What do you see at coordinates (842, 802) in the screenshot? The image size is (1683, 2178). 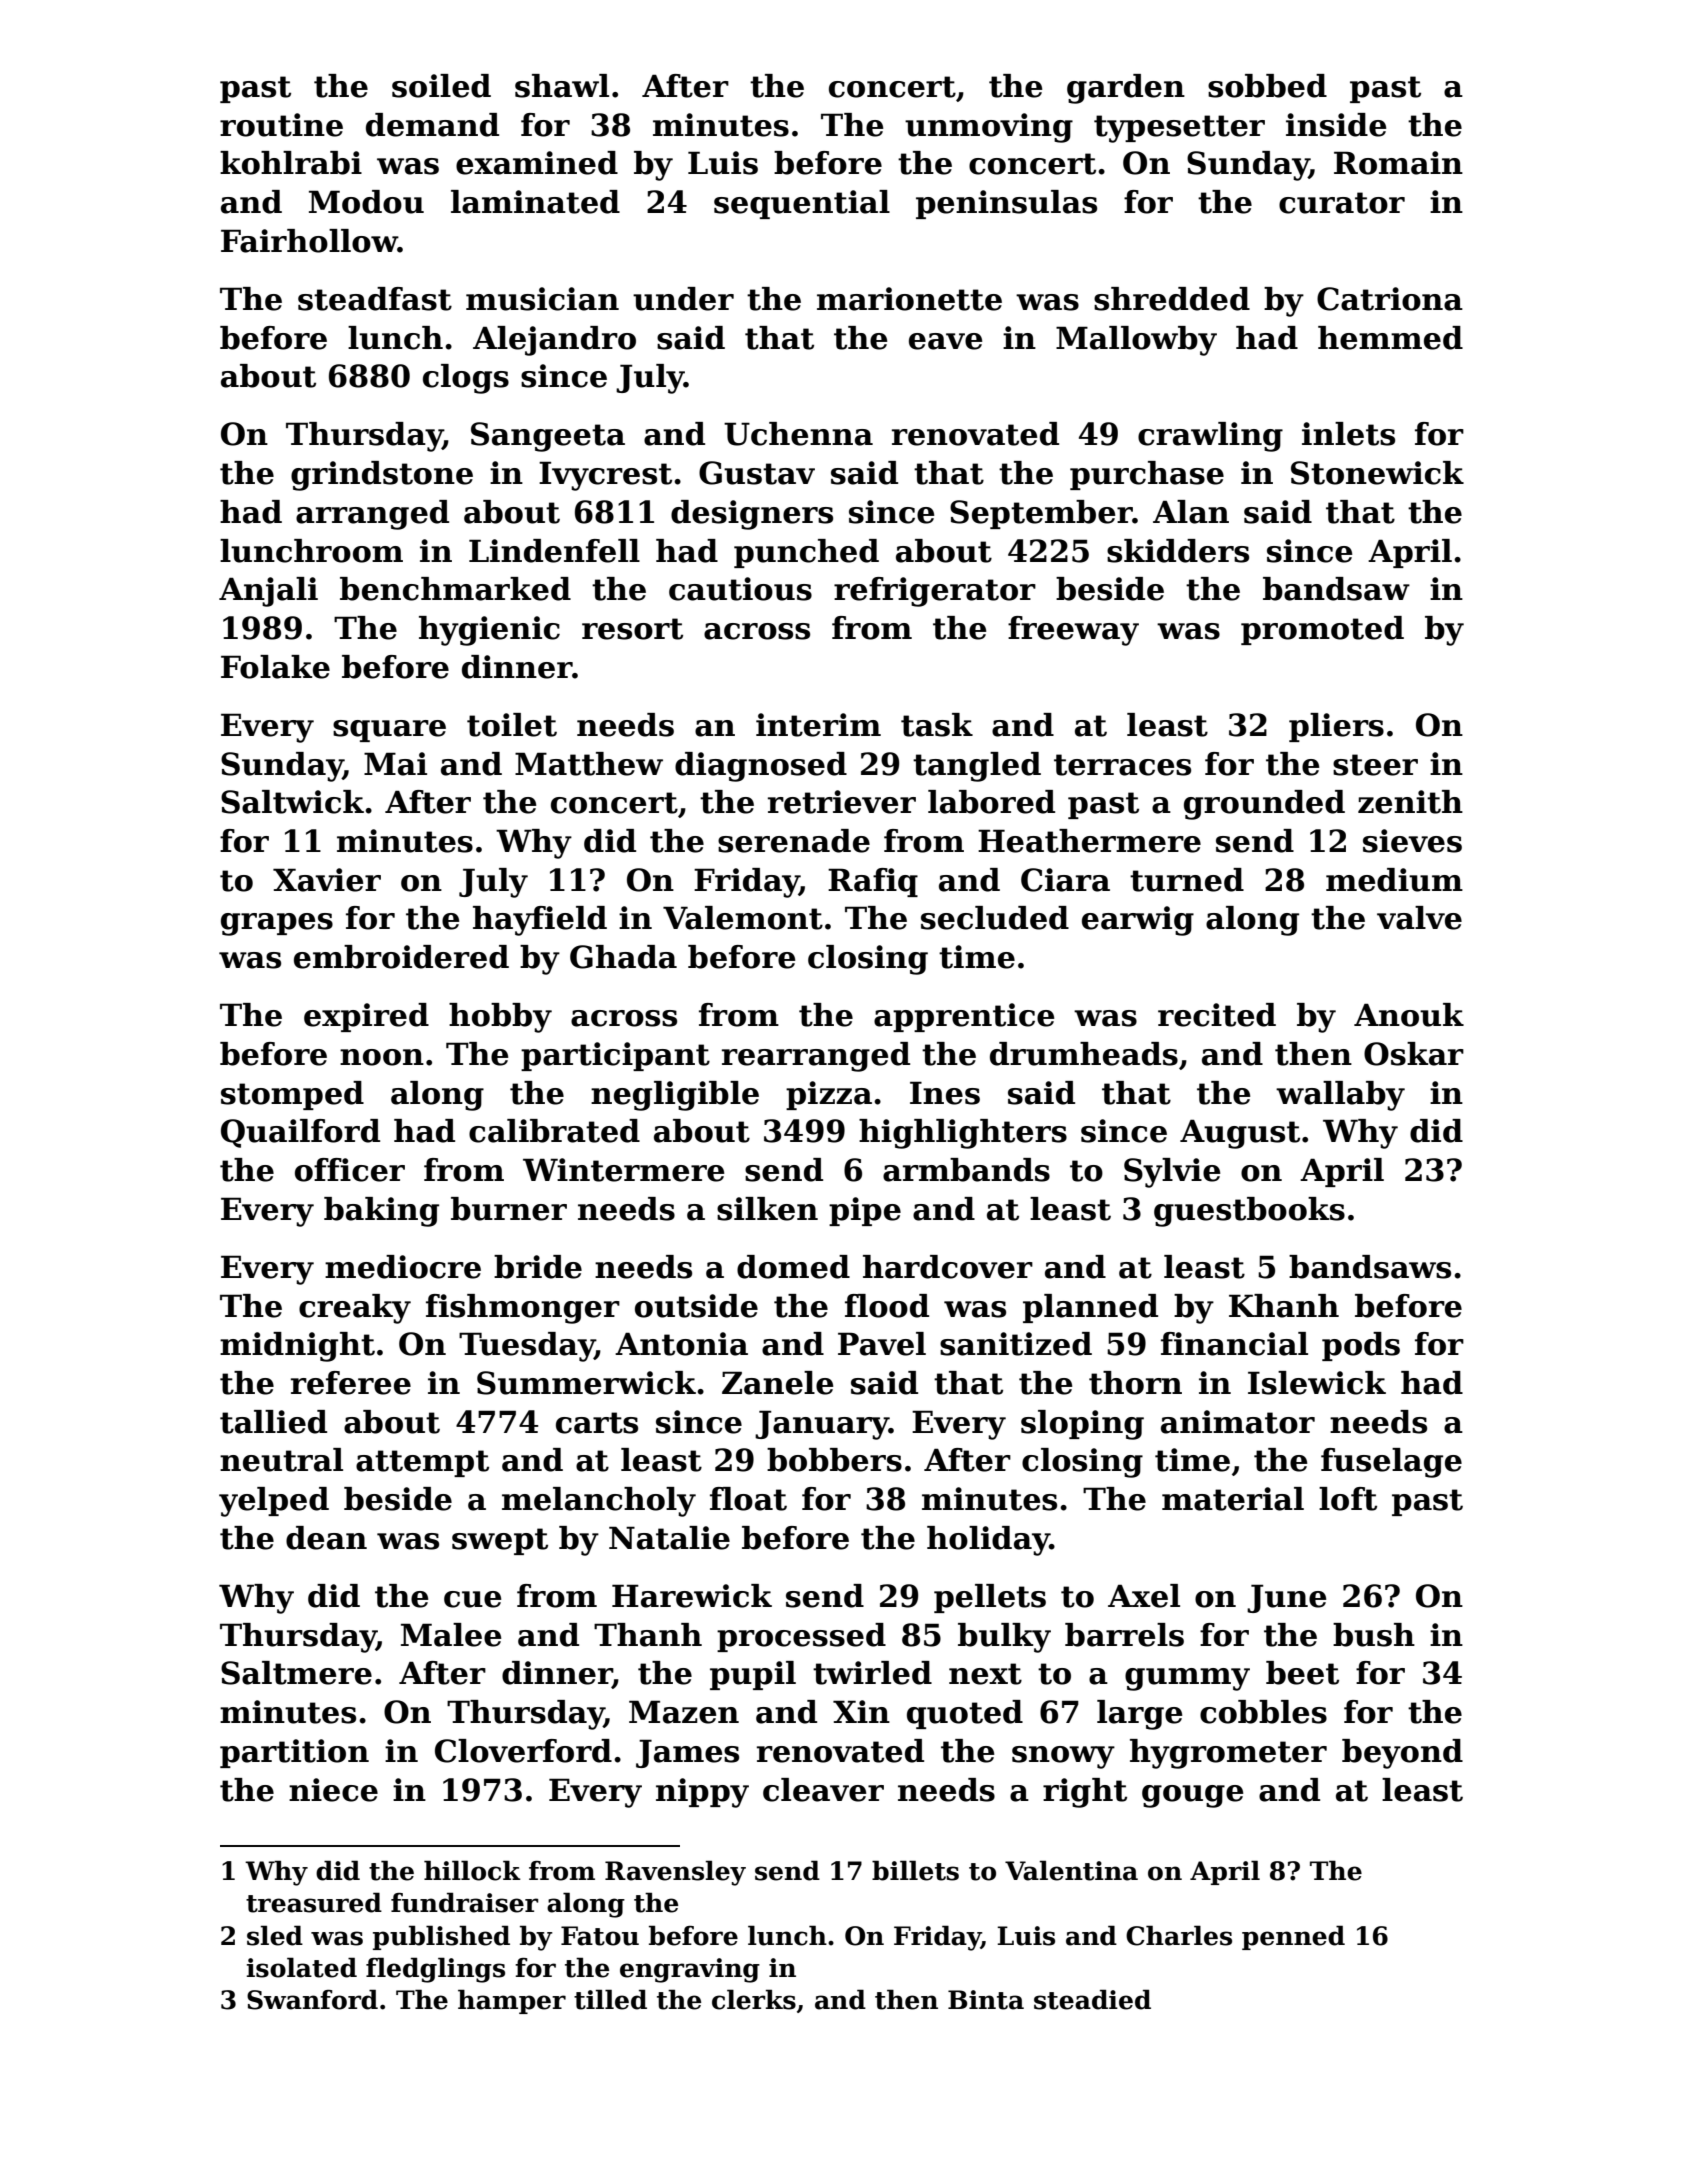 I see `retriever` at bounding box center [842, 802].
